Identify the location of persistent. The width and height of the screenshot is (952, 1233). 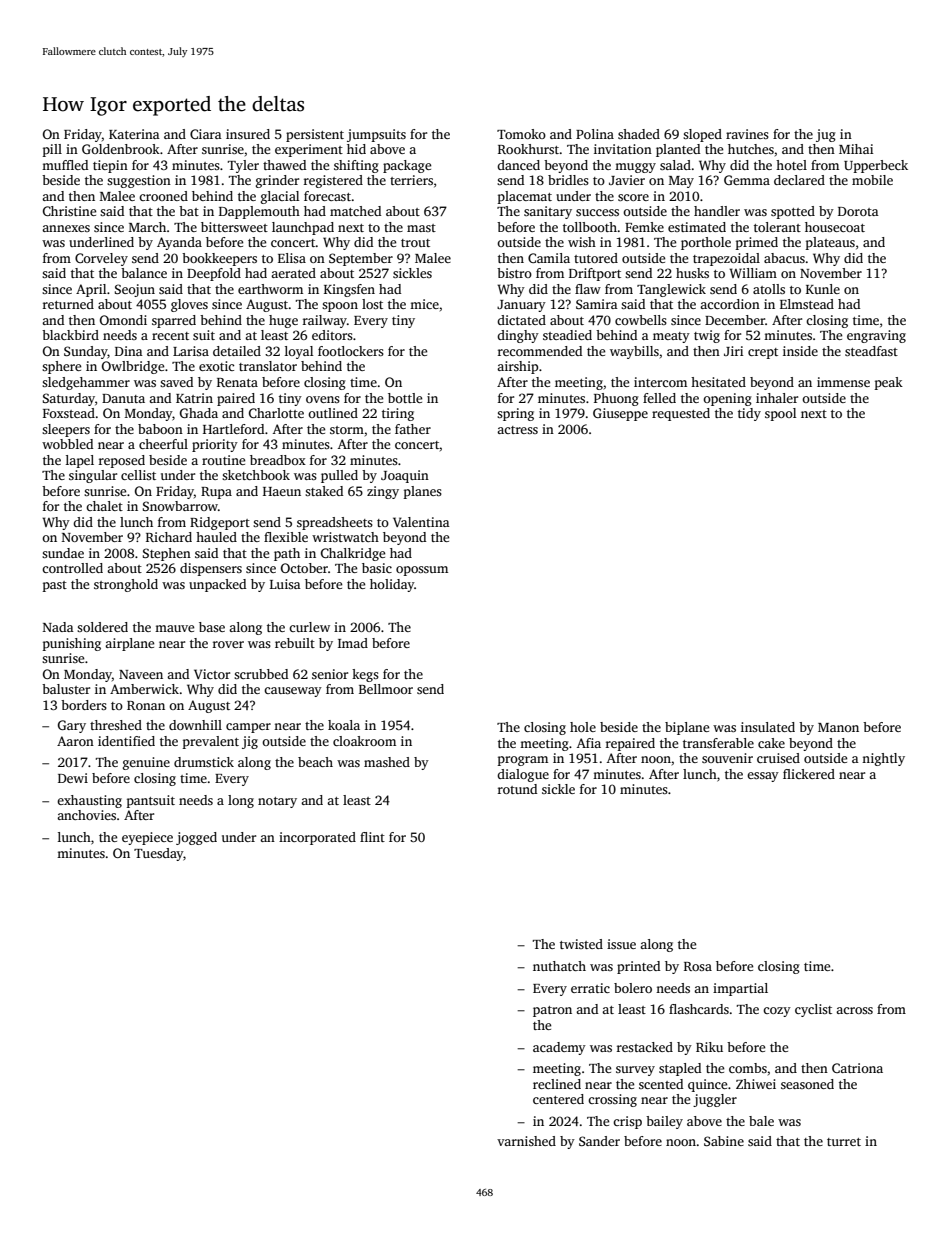
(315, 135).
